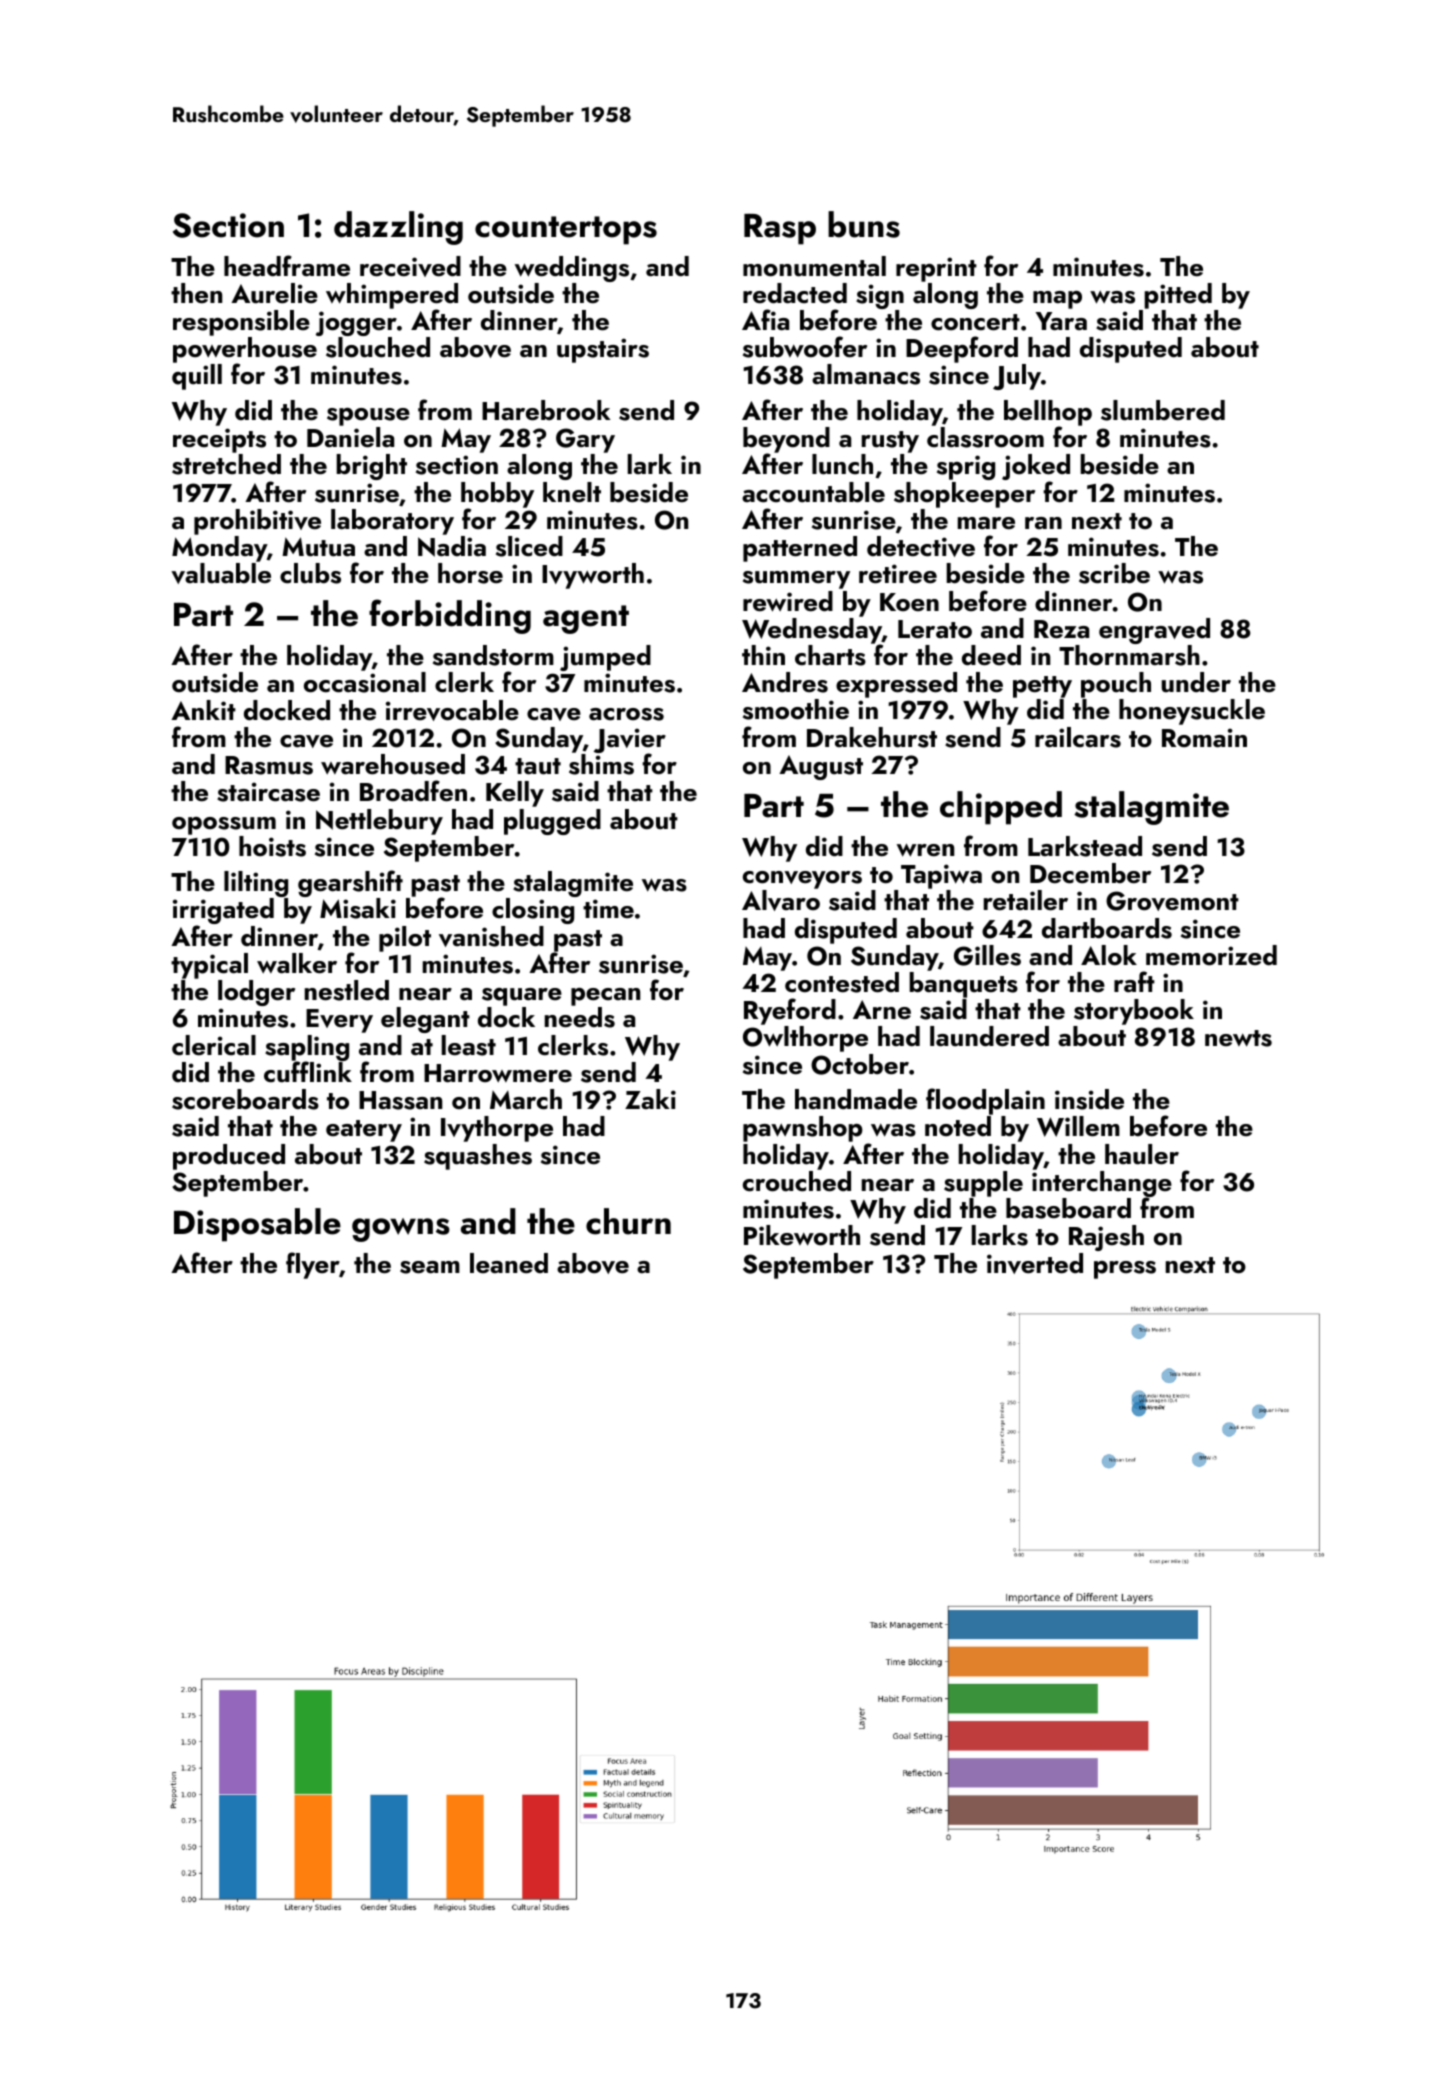  Describe the element at coordinates (780, 229) in the screenshot. I see `Rasp` at that location.
